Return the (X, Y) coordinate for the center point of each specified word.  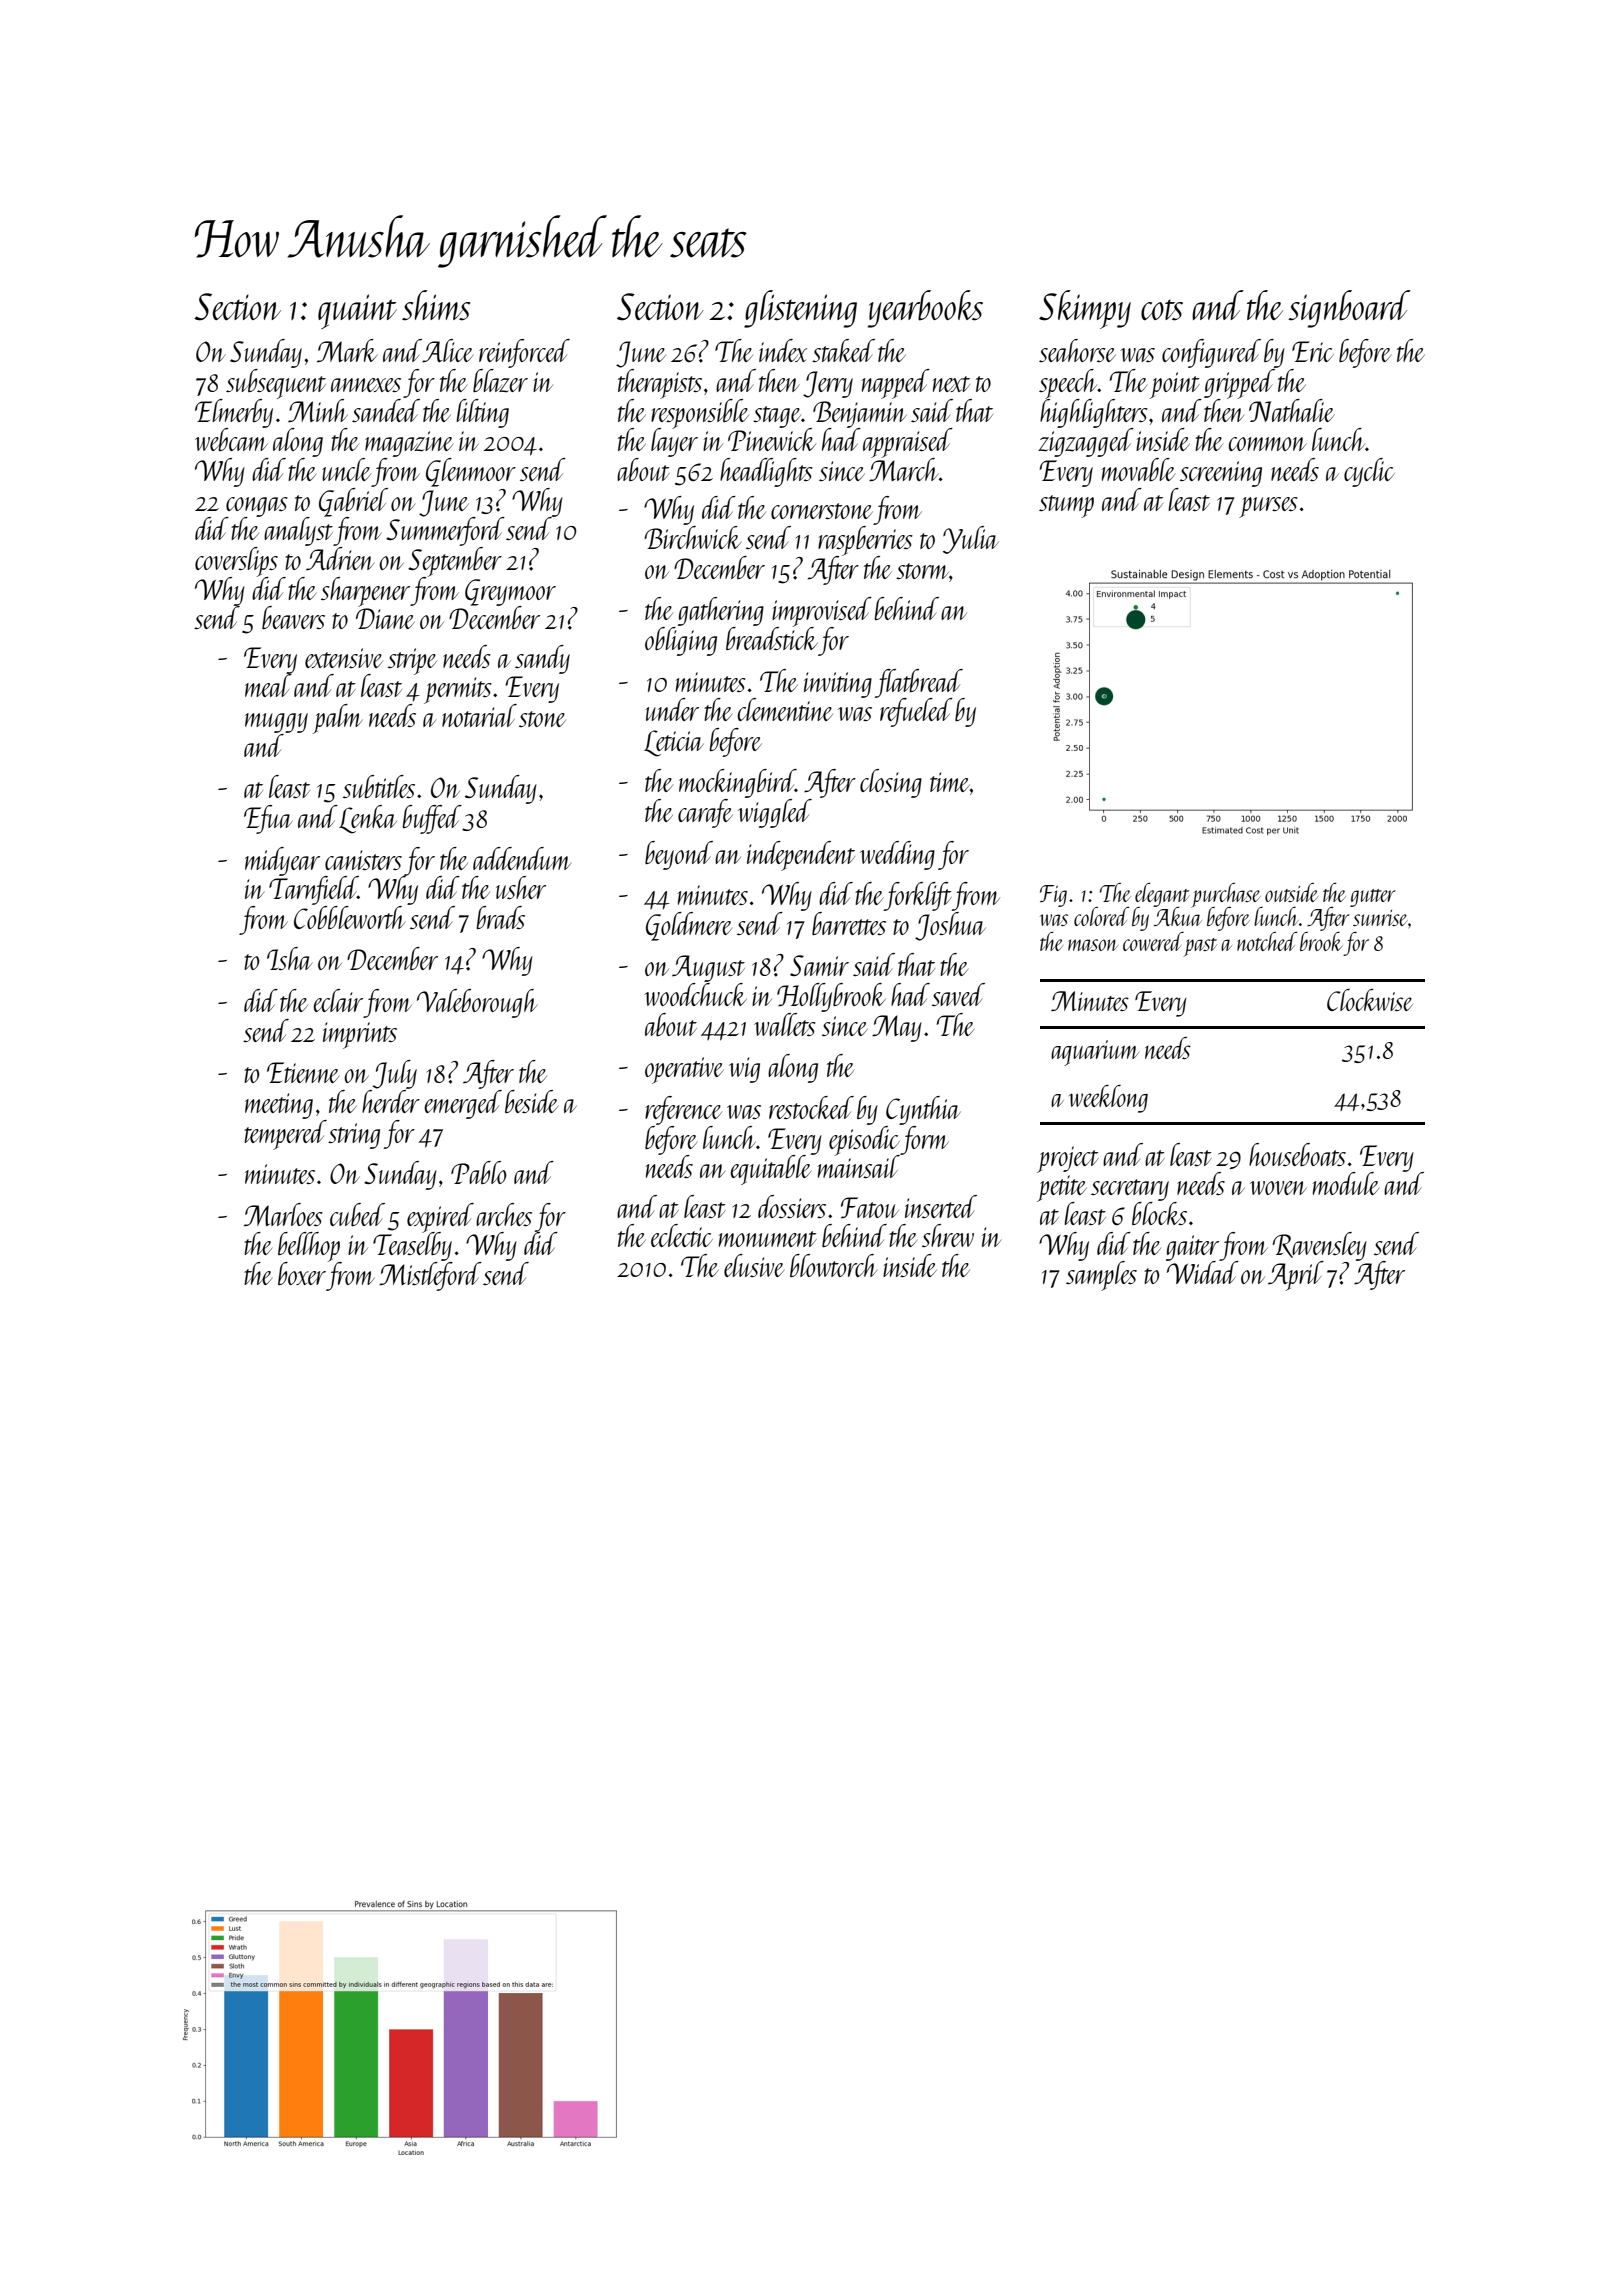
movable (1139, 469)
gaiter (1192, 1248)
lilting (482, 413)
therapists (660, 384)
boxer (302, 1273)
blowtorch (834, 1265)
